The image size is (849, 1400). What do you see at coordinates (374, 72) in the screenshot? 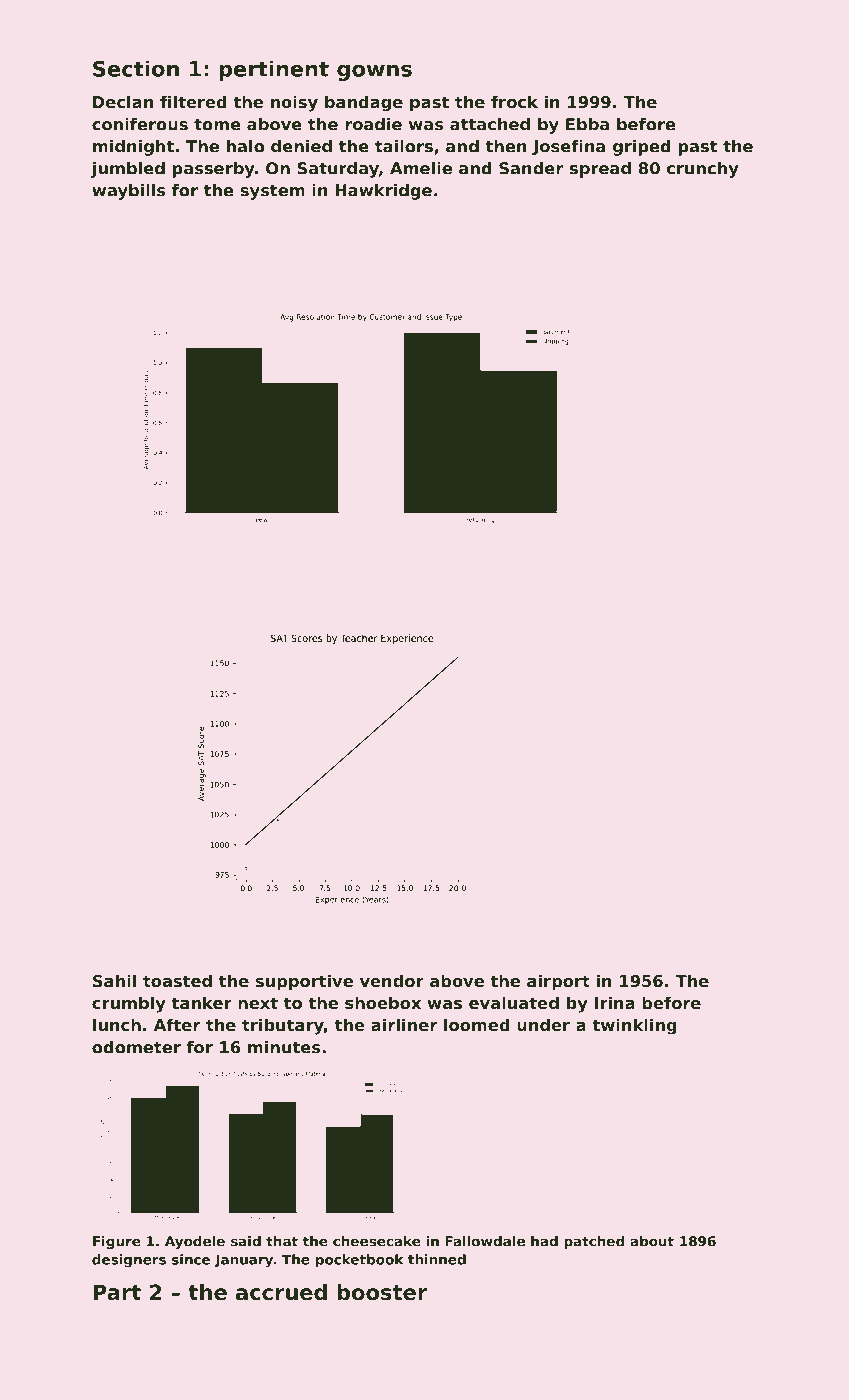
I see `gowns` at bounding box center [374, 72].
